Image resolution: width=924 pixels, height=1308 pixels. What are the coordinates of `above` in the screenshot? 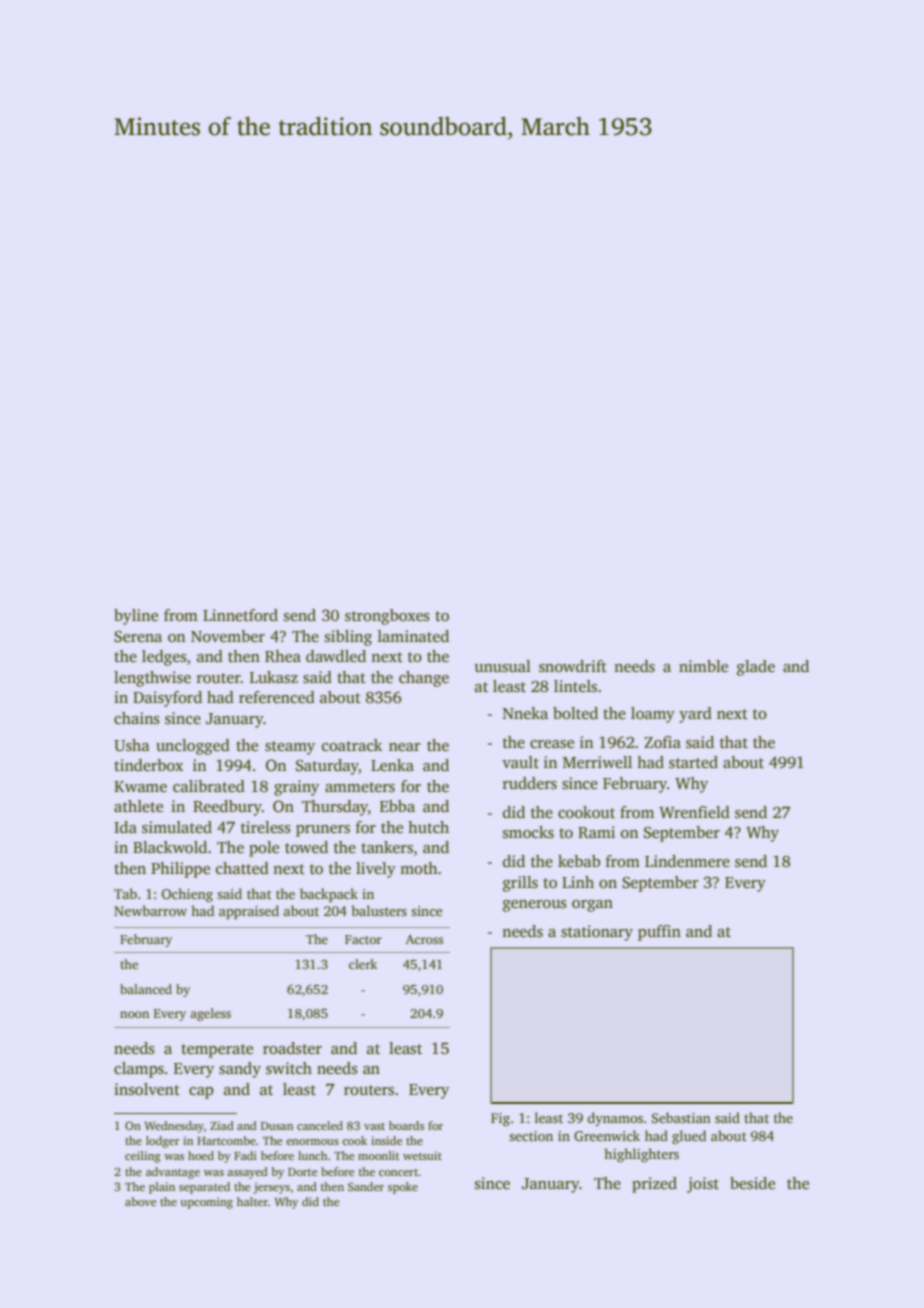 It's located at (140, 1201).
